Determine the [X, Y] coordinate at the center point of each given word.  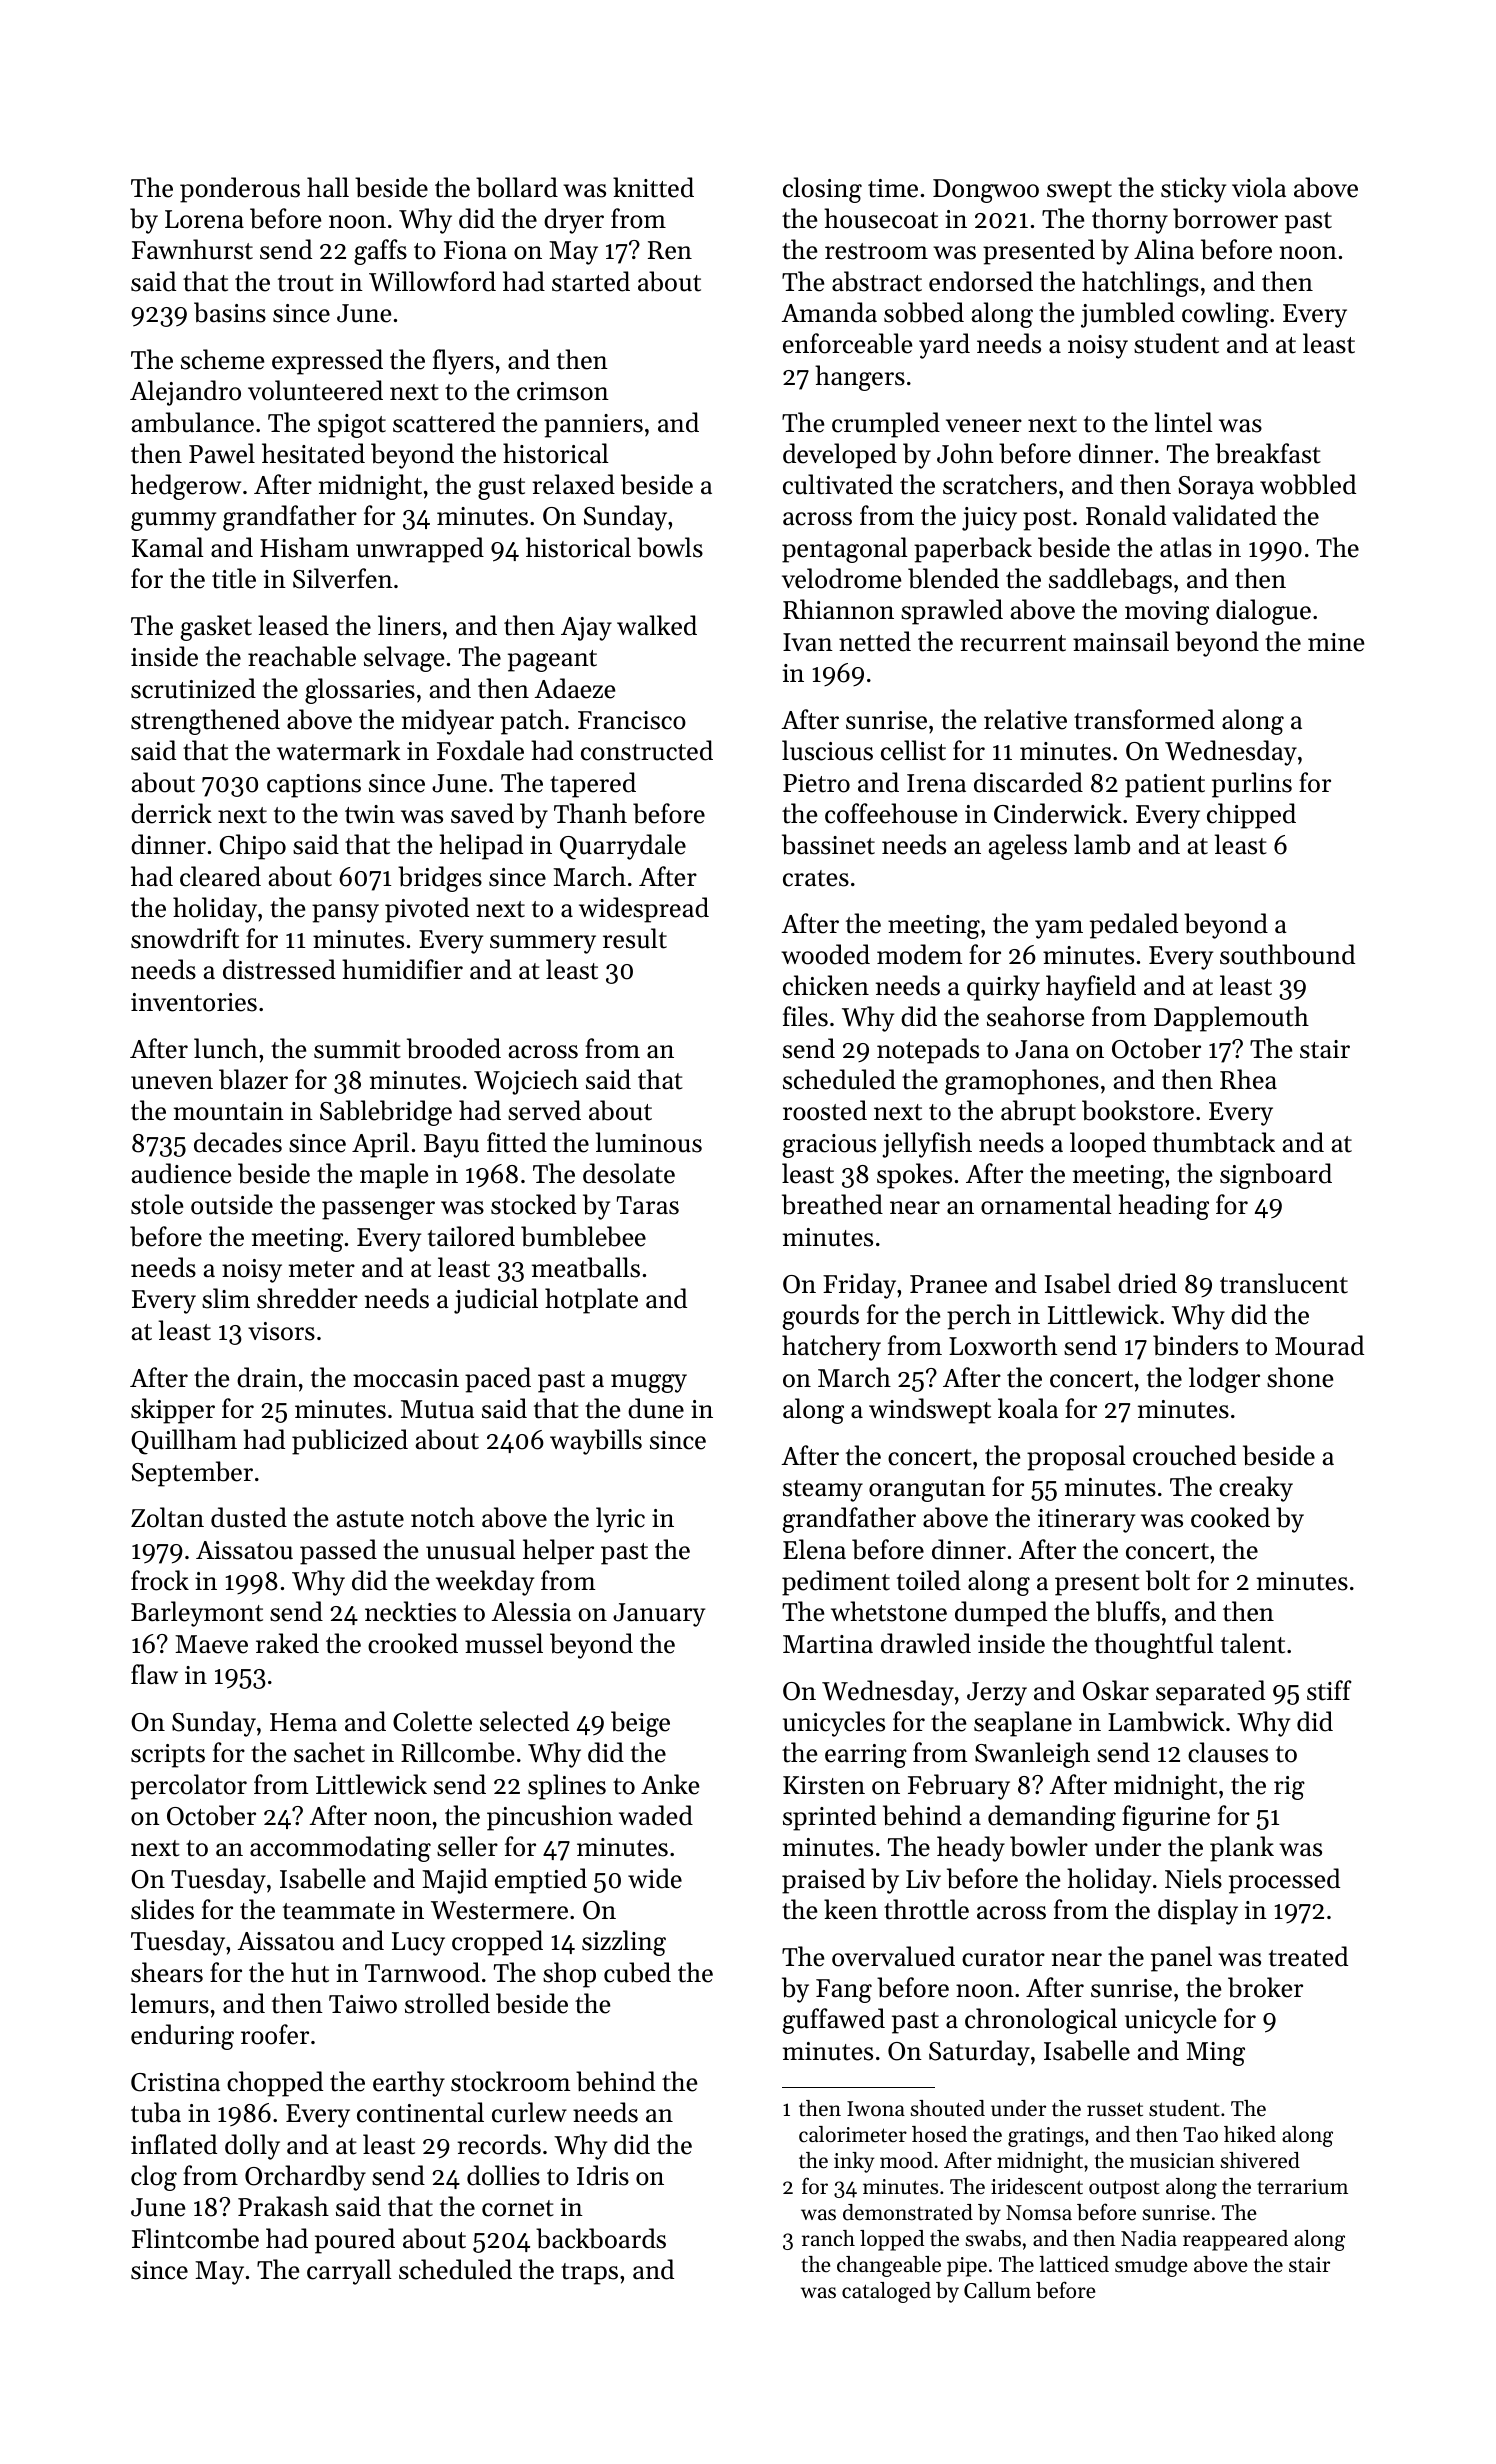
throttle [926, 1909]
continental [420, 2112]
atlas [1186, 547]
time [893, 188]
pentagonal [845, 550]
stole [157, 1204]
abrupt [1038, 1113]
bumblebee [583, 1236]
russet [1115, 2109]
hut [310, 1972]
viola [1259, 187]
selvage [404, 659]
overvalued [893, 1956]
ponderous [240, 190]
